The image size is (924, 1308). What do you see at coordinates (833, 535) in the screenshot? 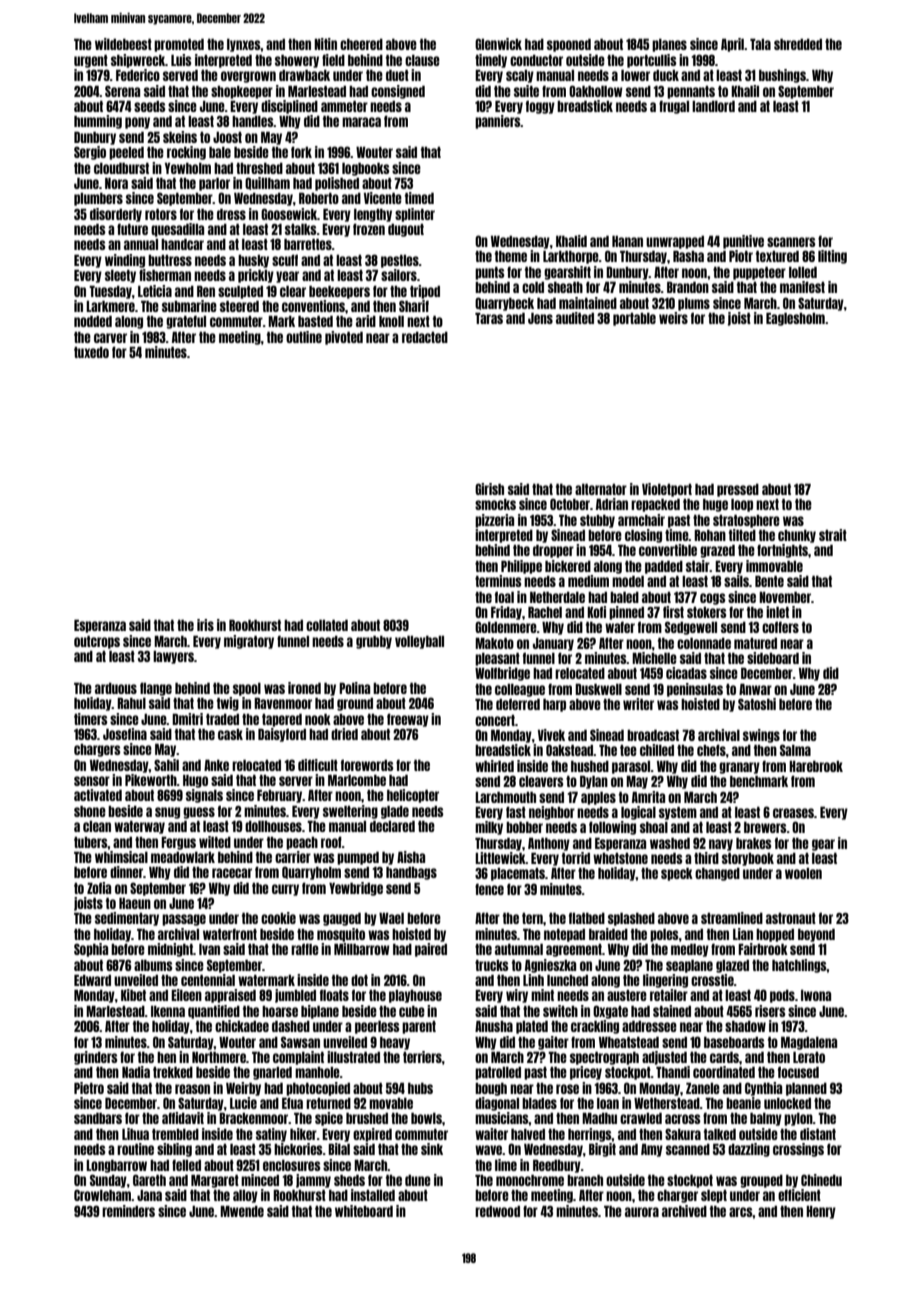
I see `strait` at bounding box center [833, 535].
